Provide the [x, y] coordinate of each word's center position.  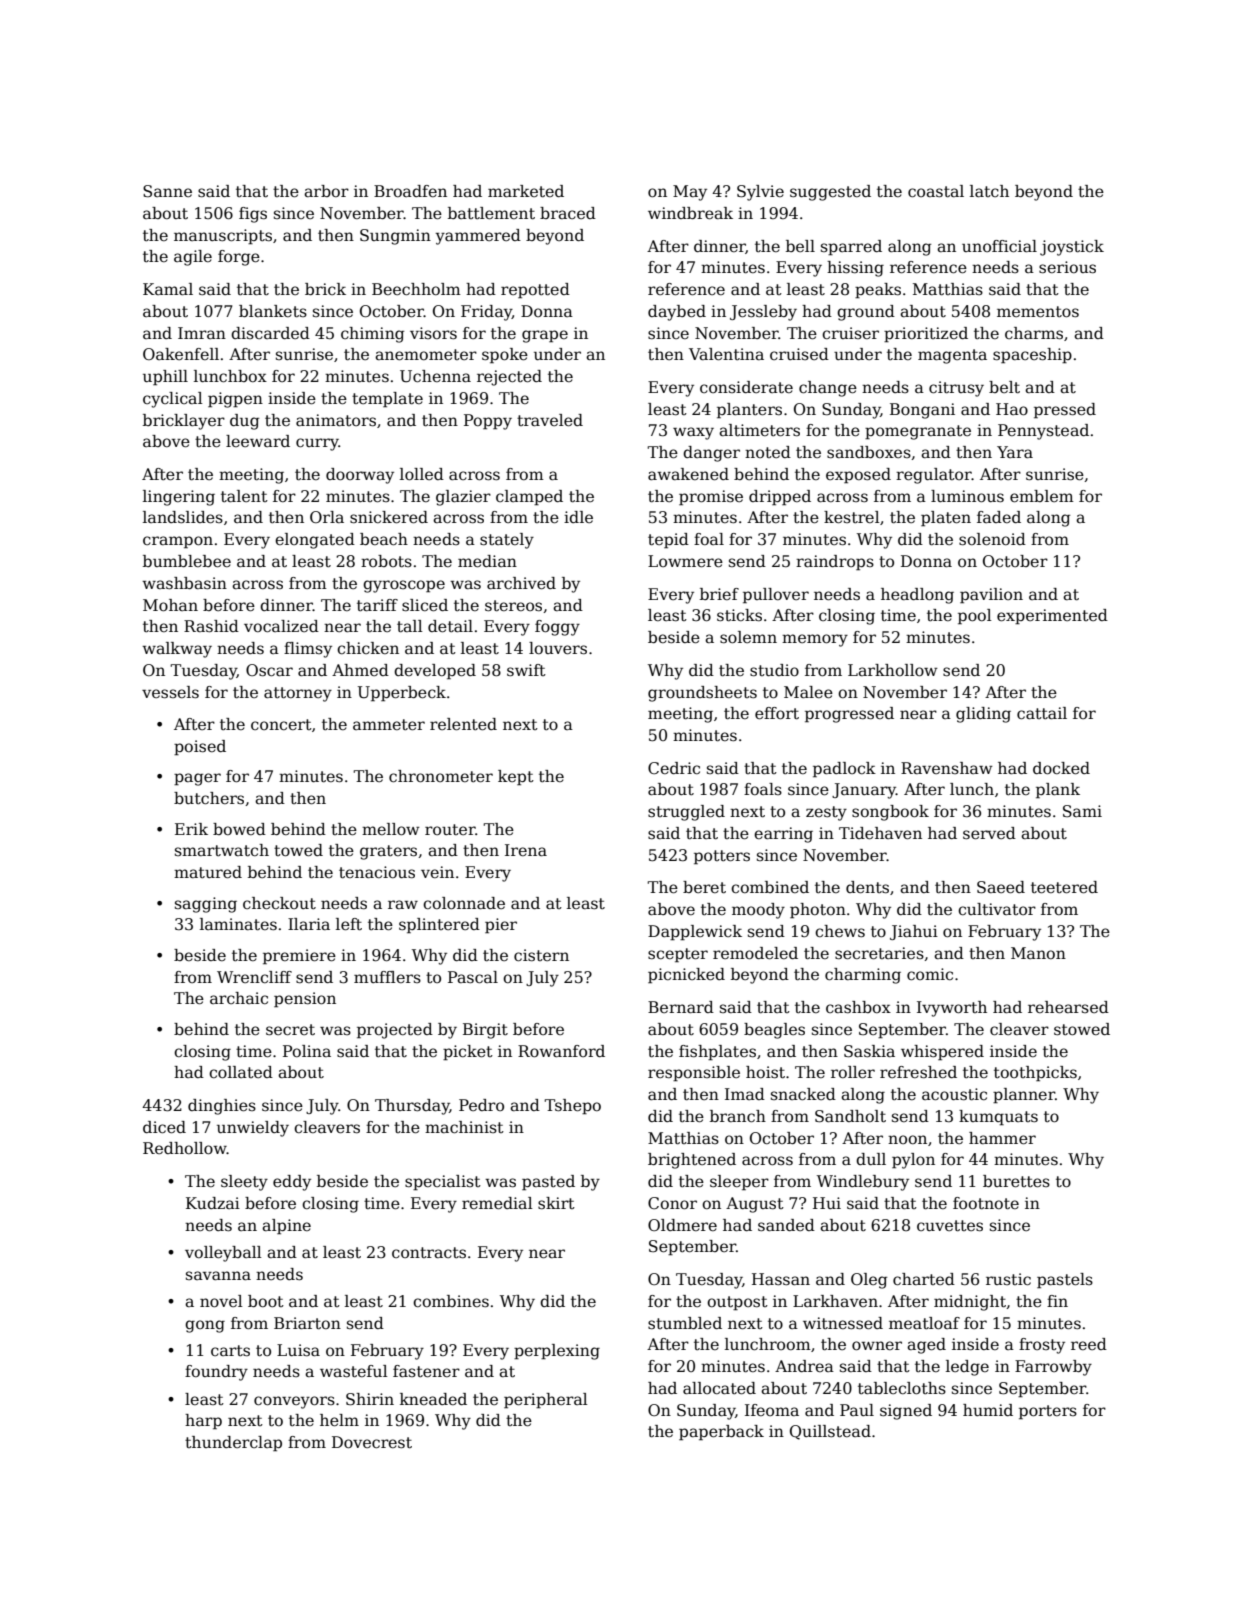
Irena [526, 850]
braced [568, 213]
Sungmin [395, 237]
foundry [216, 1373]
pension [305, 1000]
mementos [1038, 312]
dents [867, 887]
